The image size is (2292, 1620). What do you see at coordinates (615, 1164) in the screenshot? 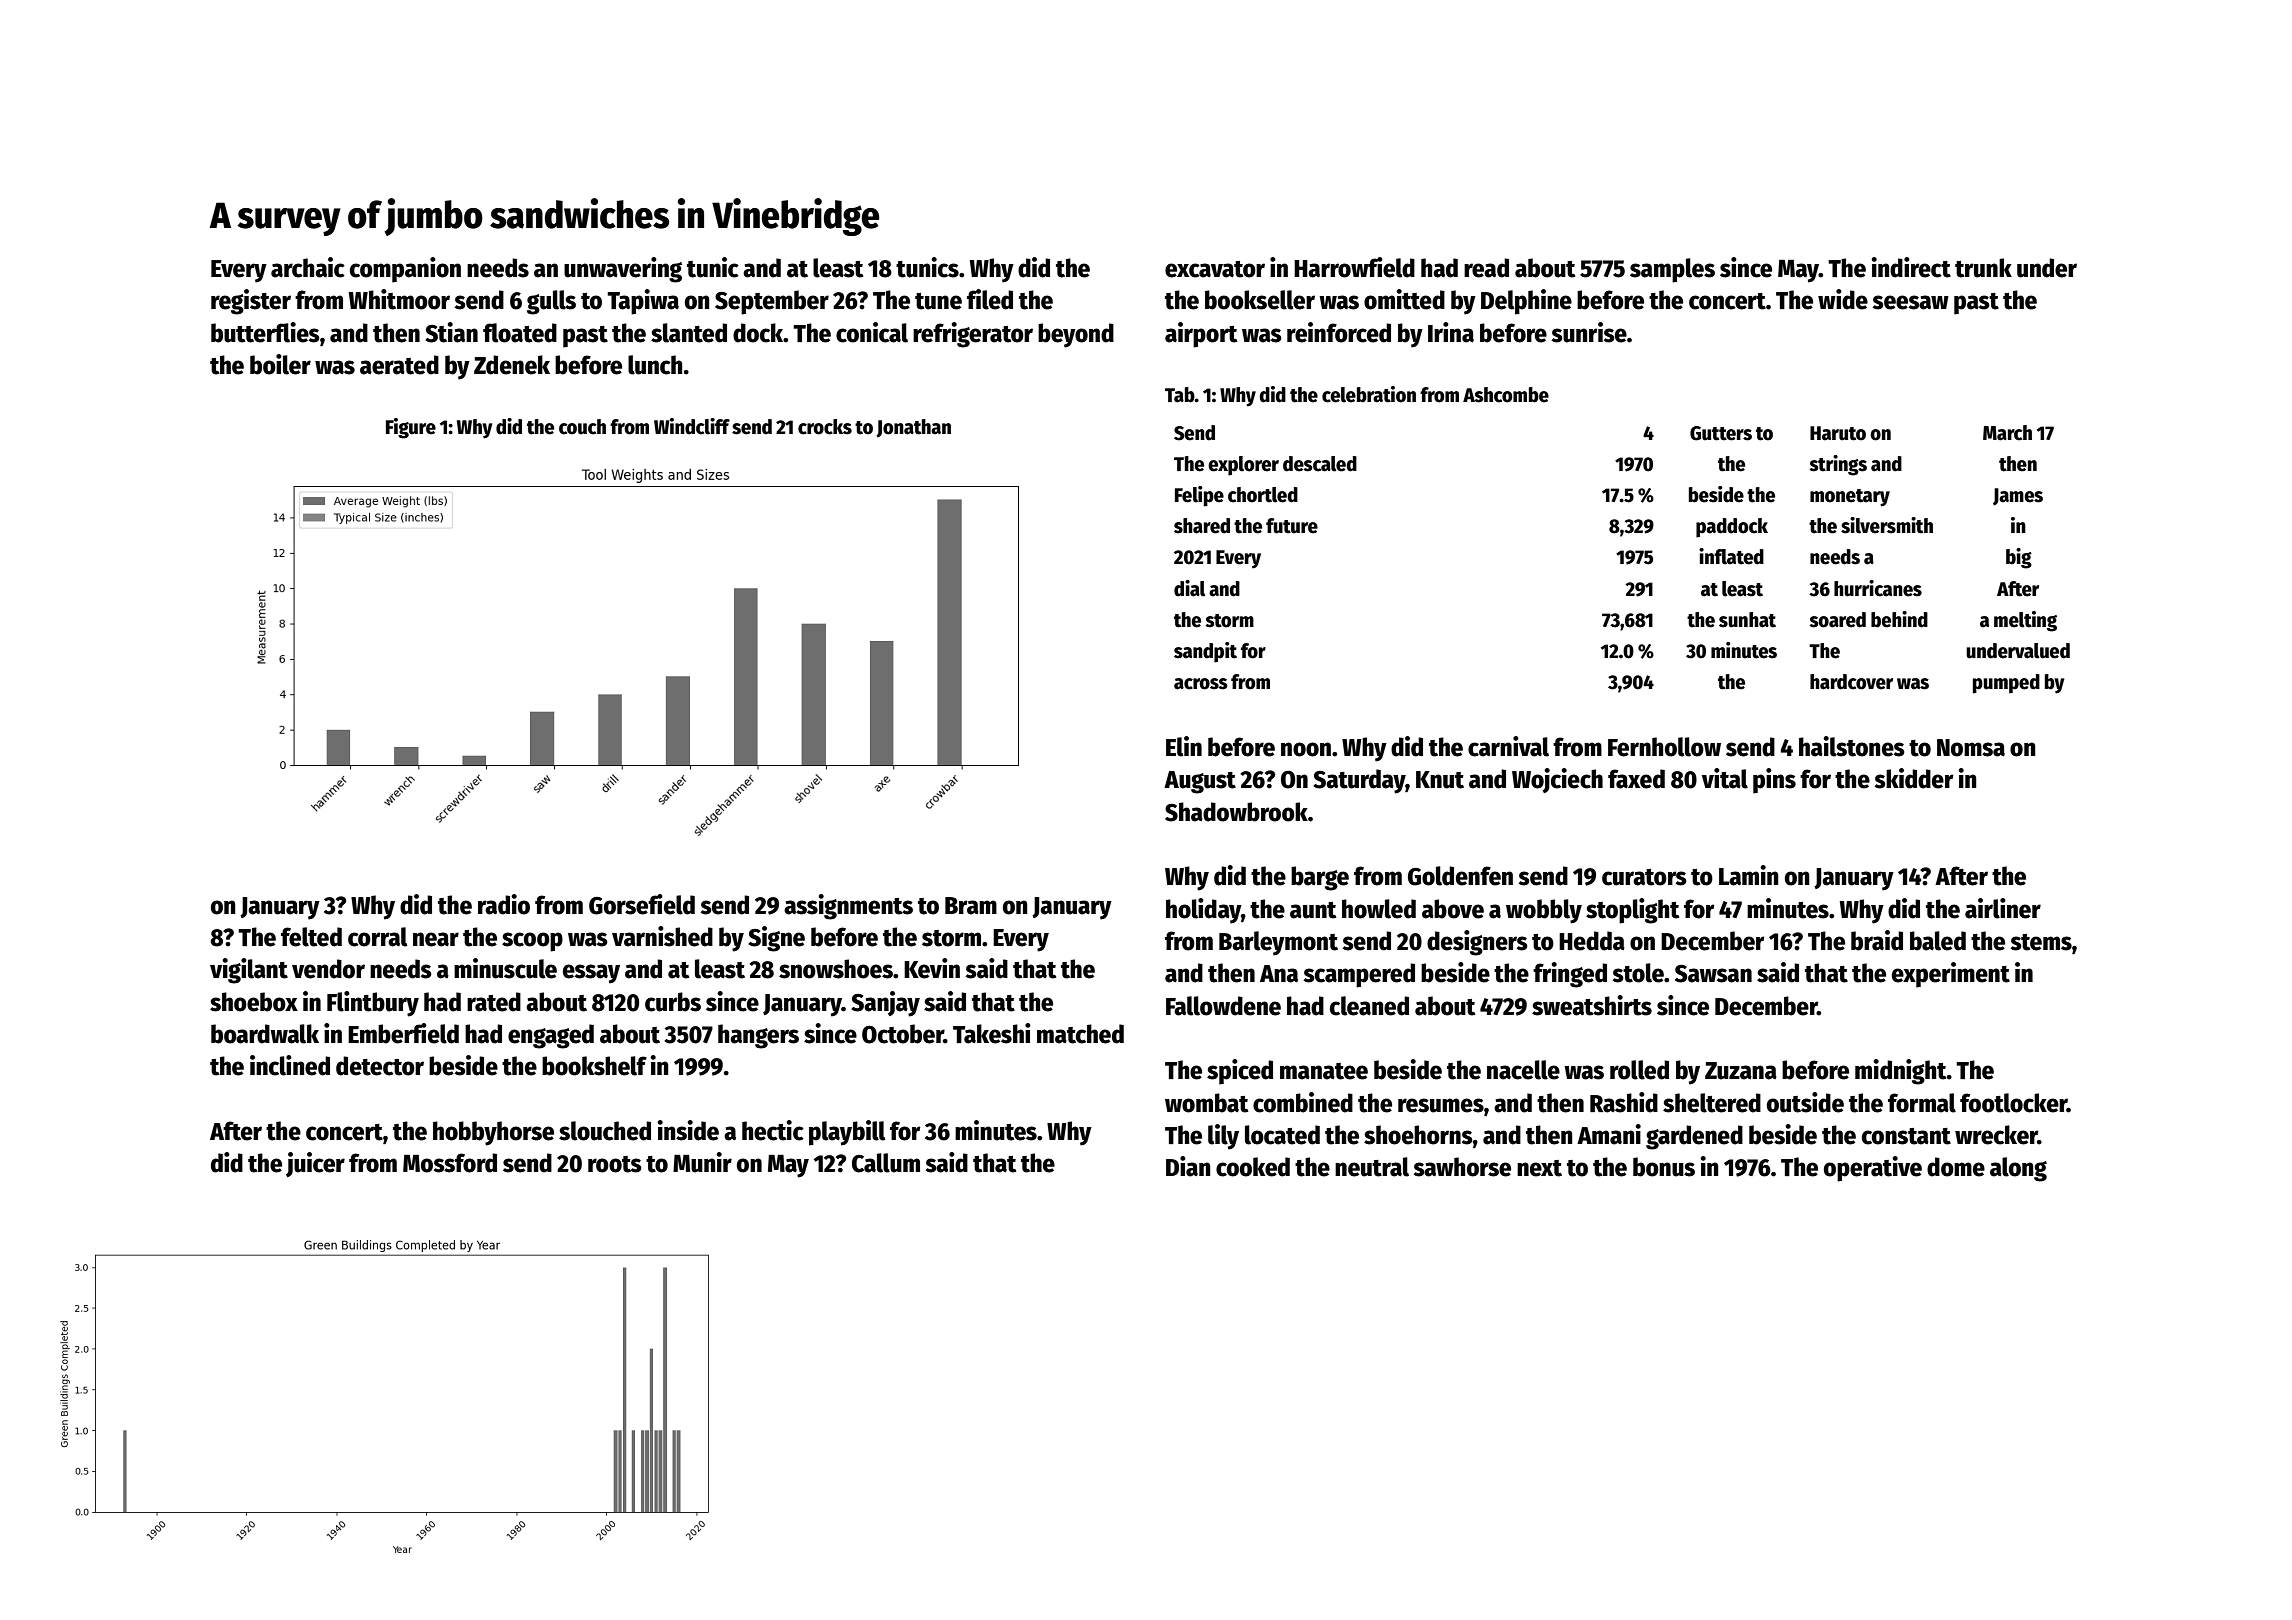
I see `roots` at bounding box center [615, 1164].
